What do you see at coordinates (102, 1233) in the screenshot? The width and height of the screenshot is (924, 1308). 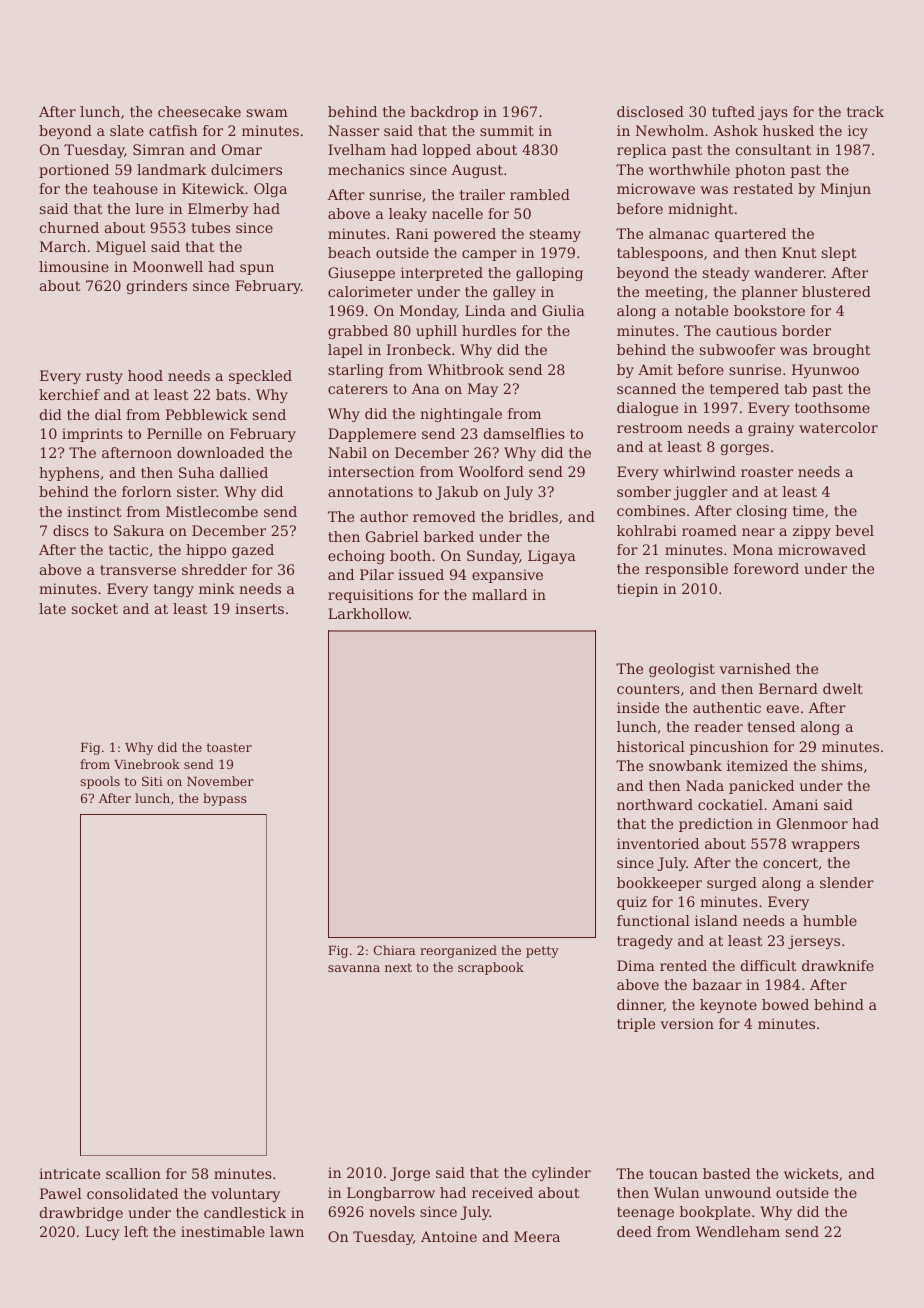 I see `Lucy` at bounding box center [102, 1233].
